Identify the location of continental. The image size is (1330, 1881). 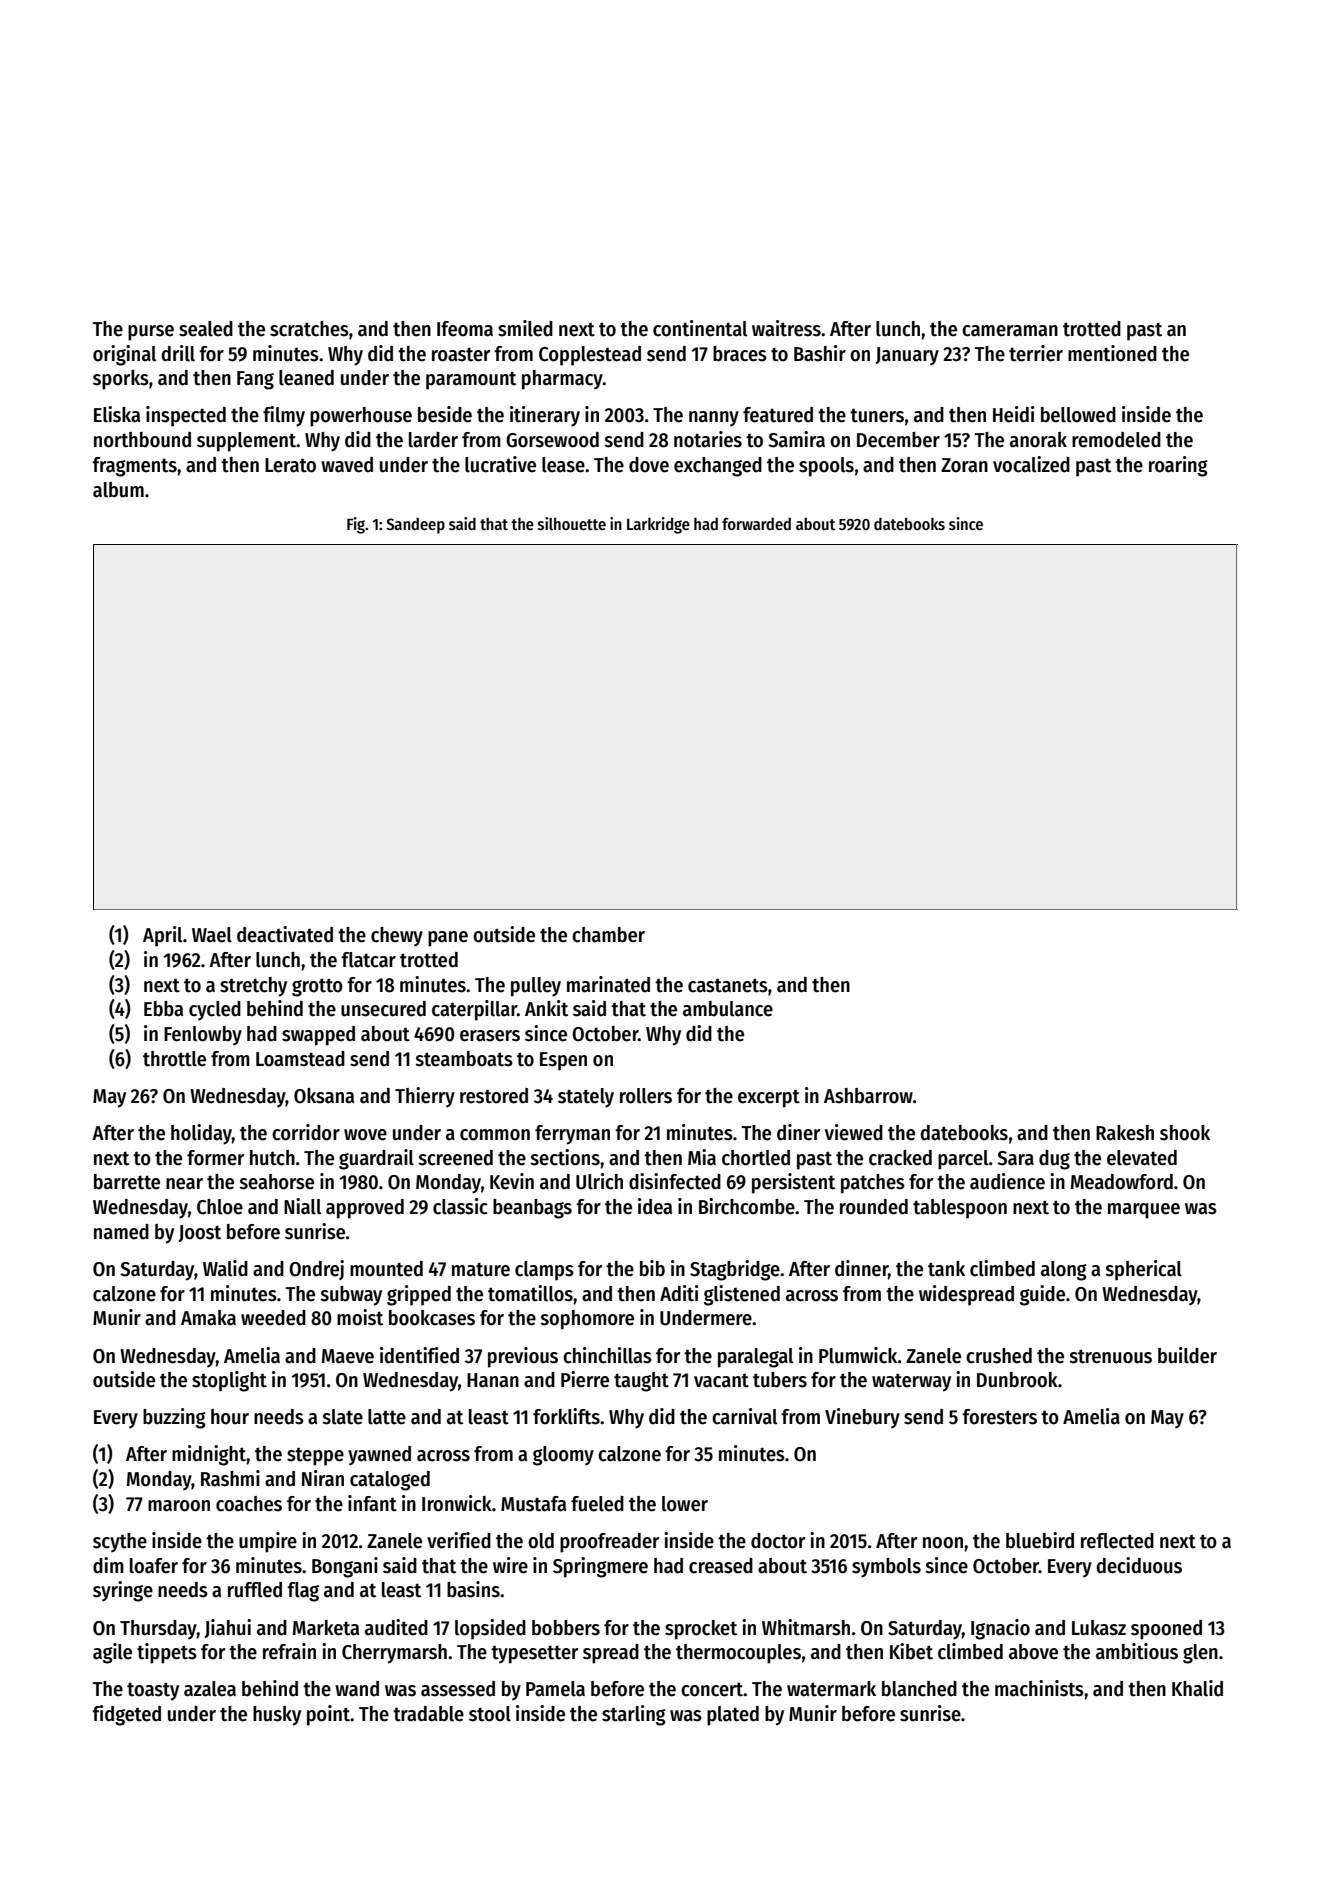
(700, 328).
